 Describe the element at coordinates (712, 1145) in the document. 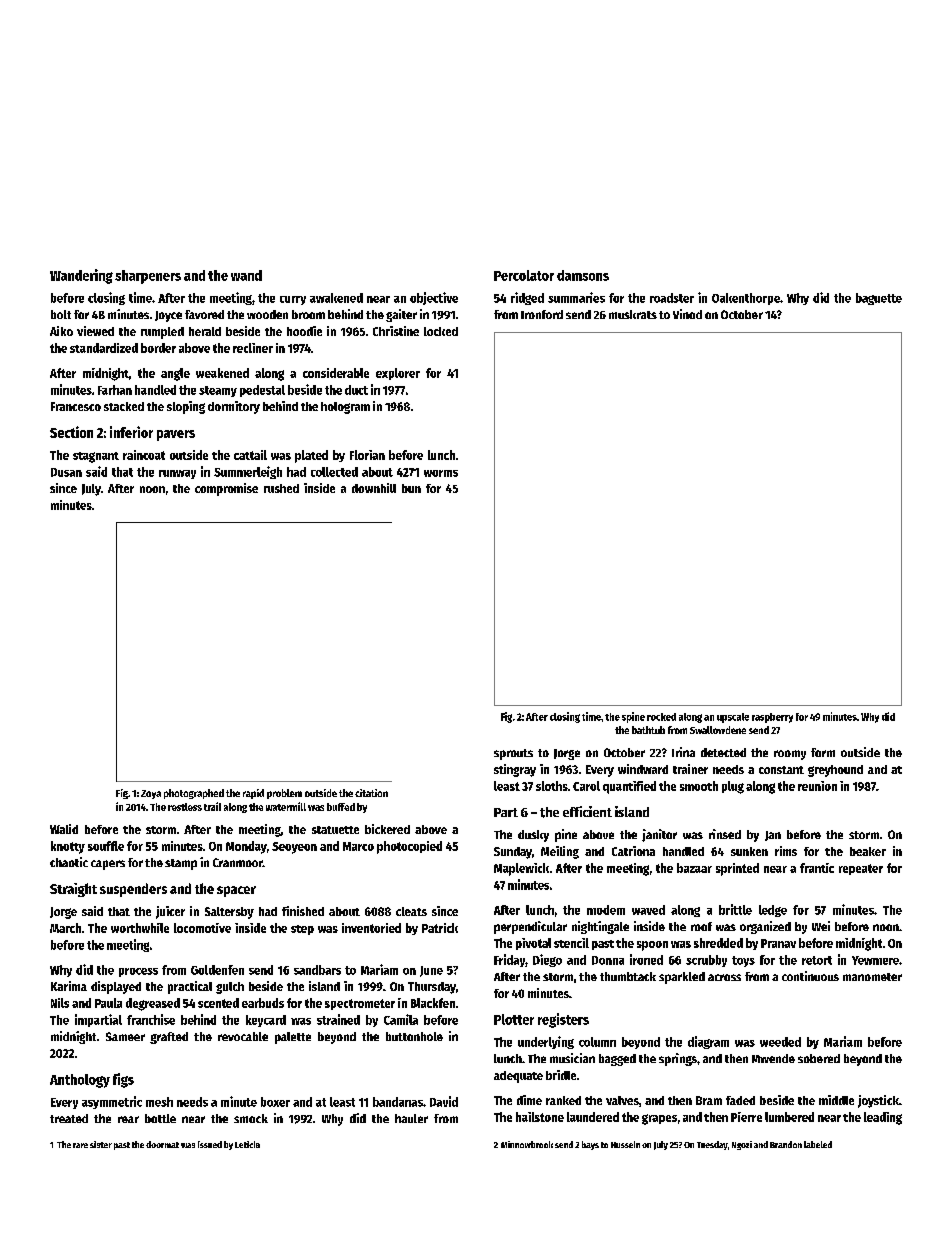

I see `Tuesday` at that location.
